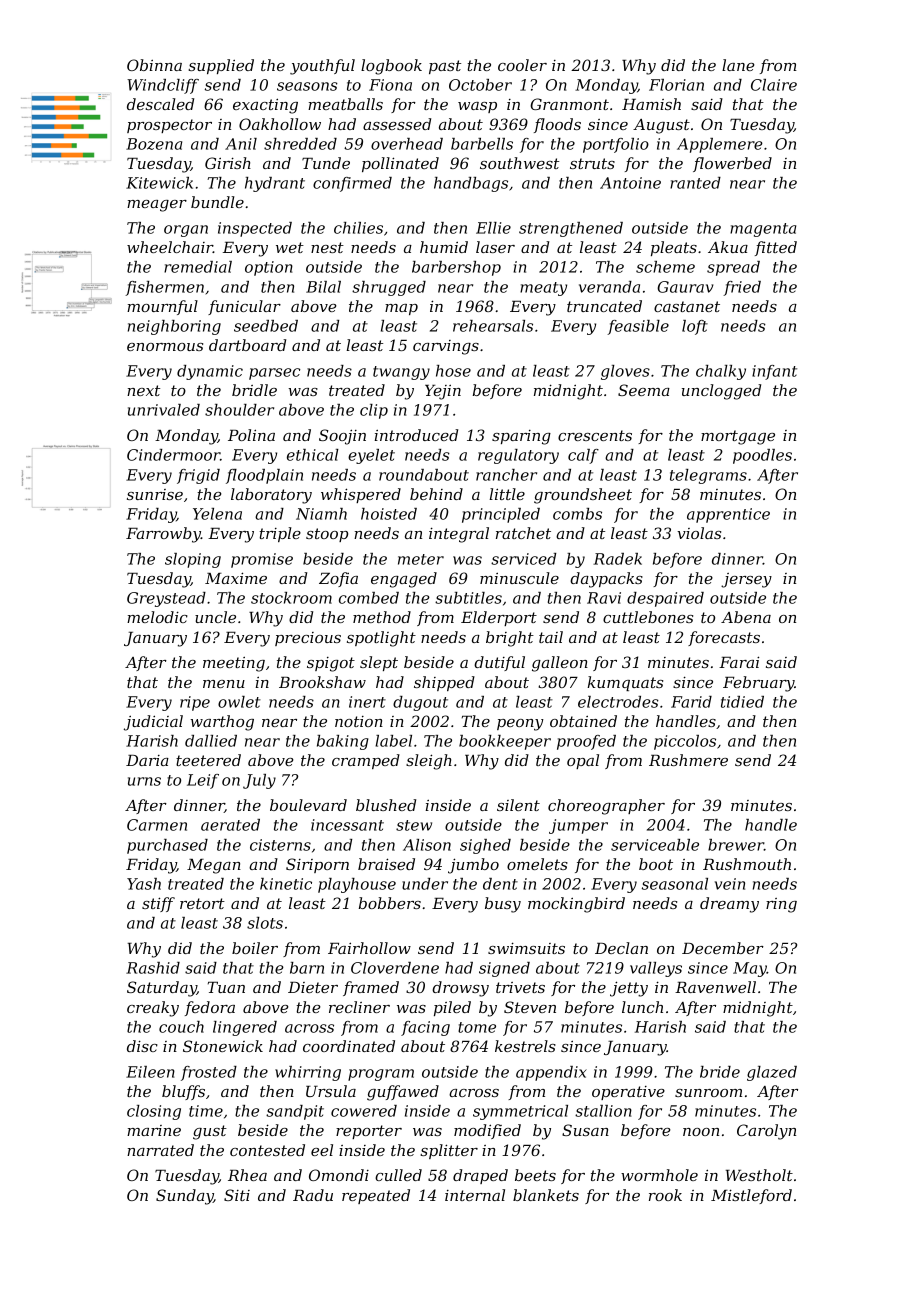  What do you see at coordinates (715, 987) in the screenshot?
I see `Ravenwell` at bounding box center [715, 987].
